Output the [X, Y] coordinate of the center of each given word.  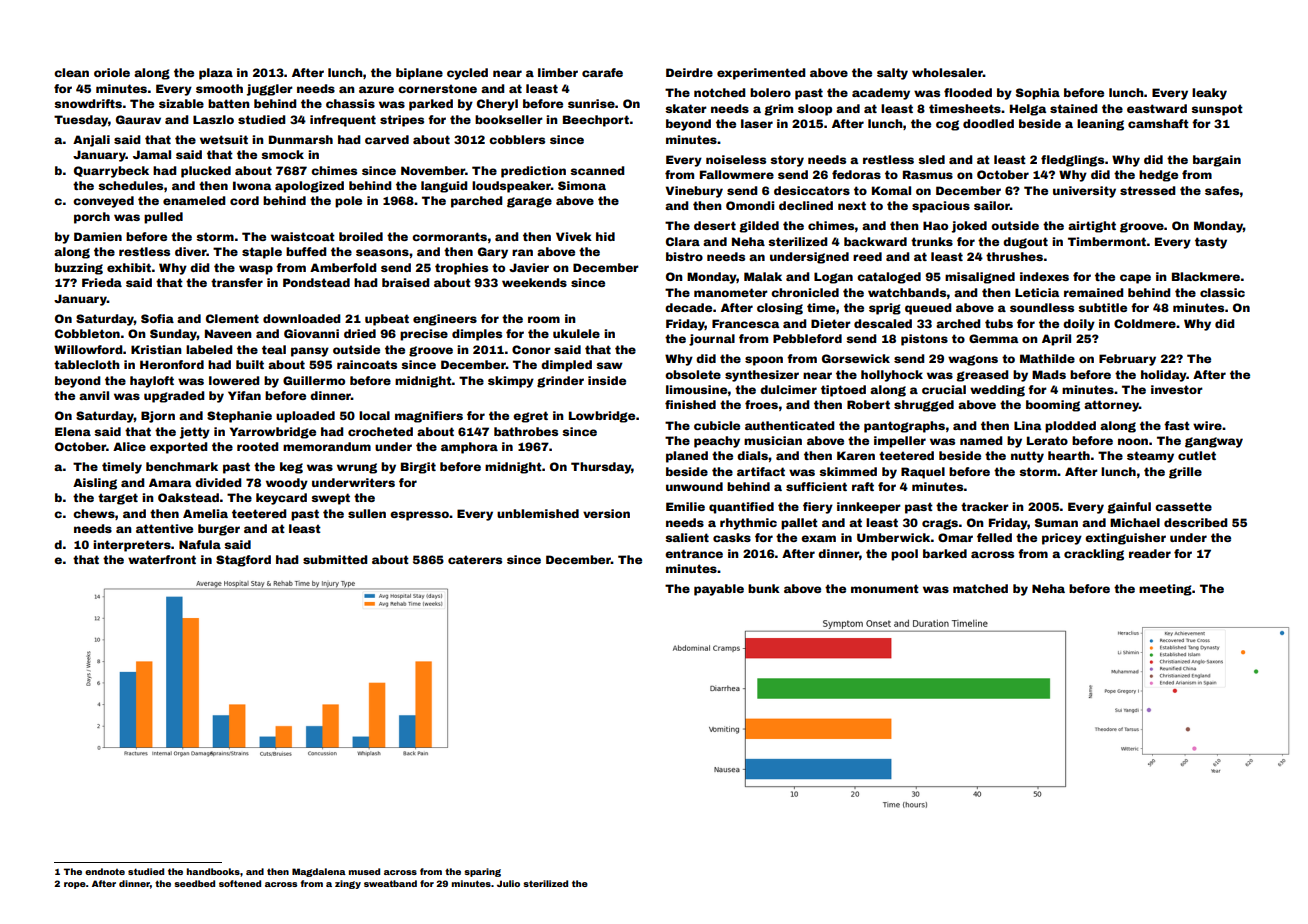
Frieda [102, 282]
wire [1207, 425]
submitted [335, 559]
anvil [94, 395]
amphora [469, 448]
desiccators [812, 190]
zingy [348, 884]
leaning [1100, 125]
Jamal [152, 154]
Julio [508, 883]
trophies [461, 269]
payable [719, 590]
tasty [1211, 243]
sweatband [390, 883]
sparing [482, 872]
